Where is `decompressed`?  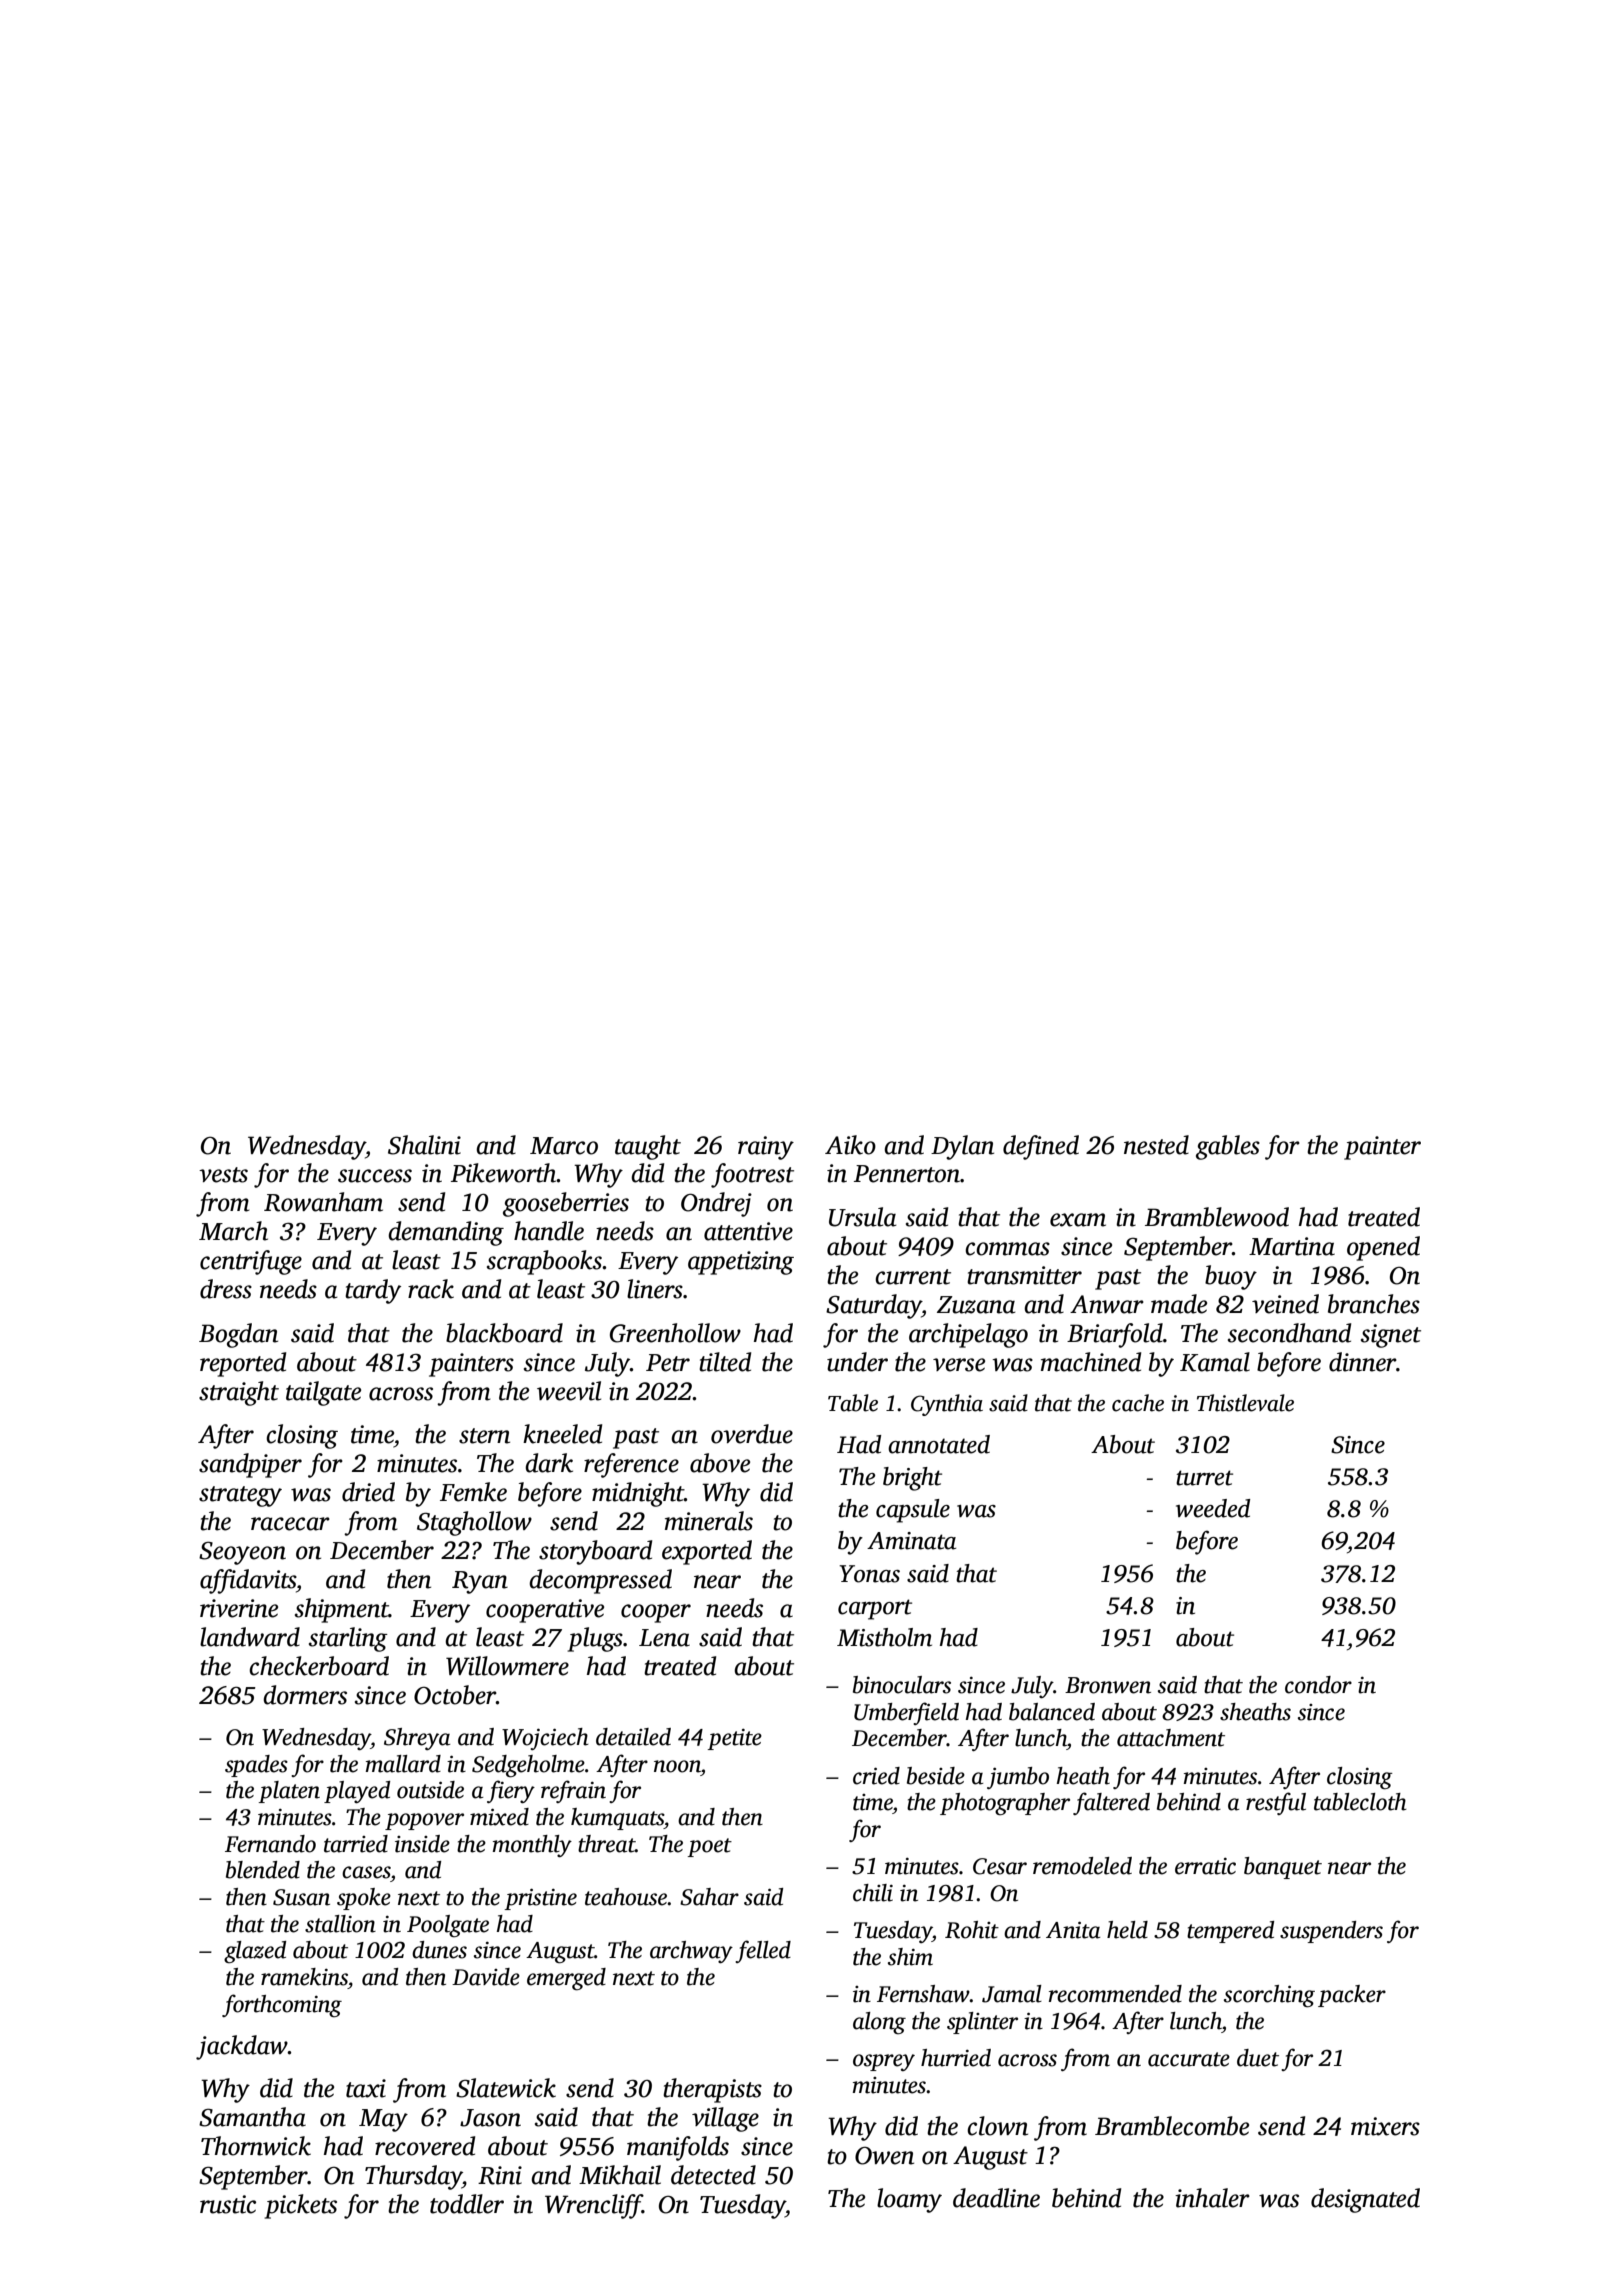 decompressed is located at coordinates (600, 1581).
